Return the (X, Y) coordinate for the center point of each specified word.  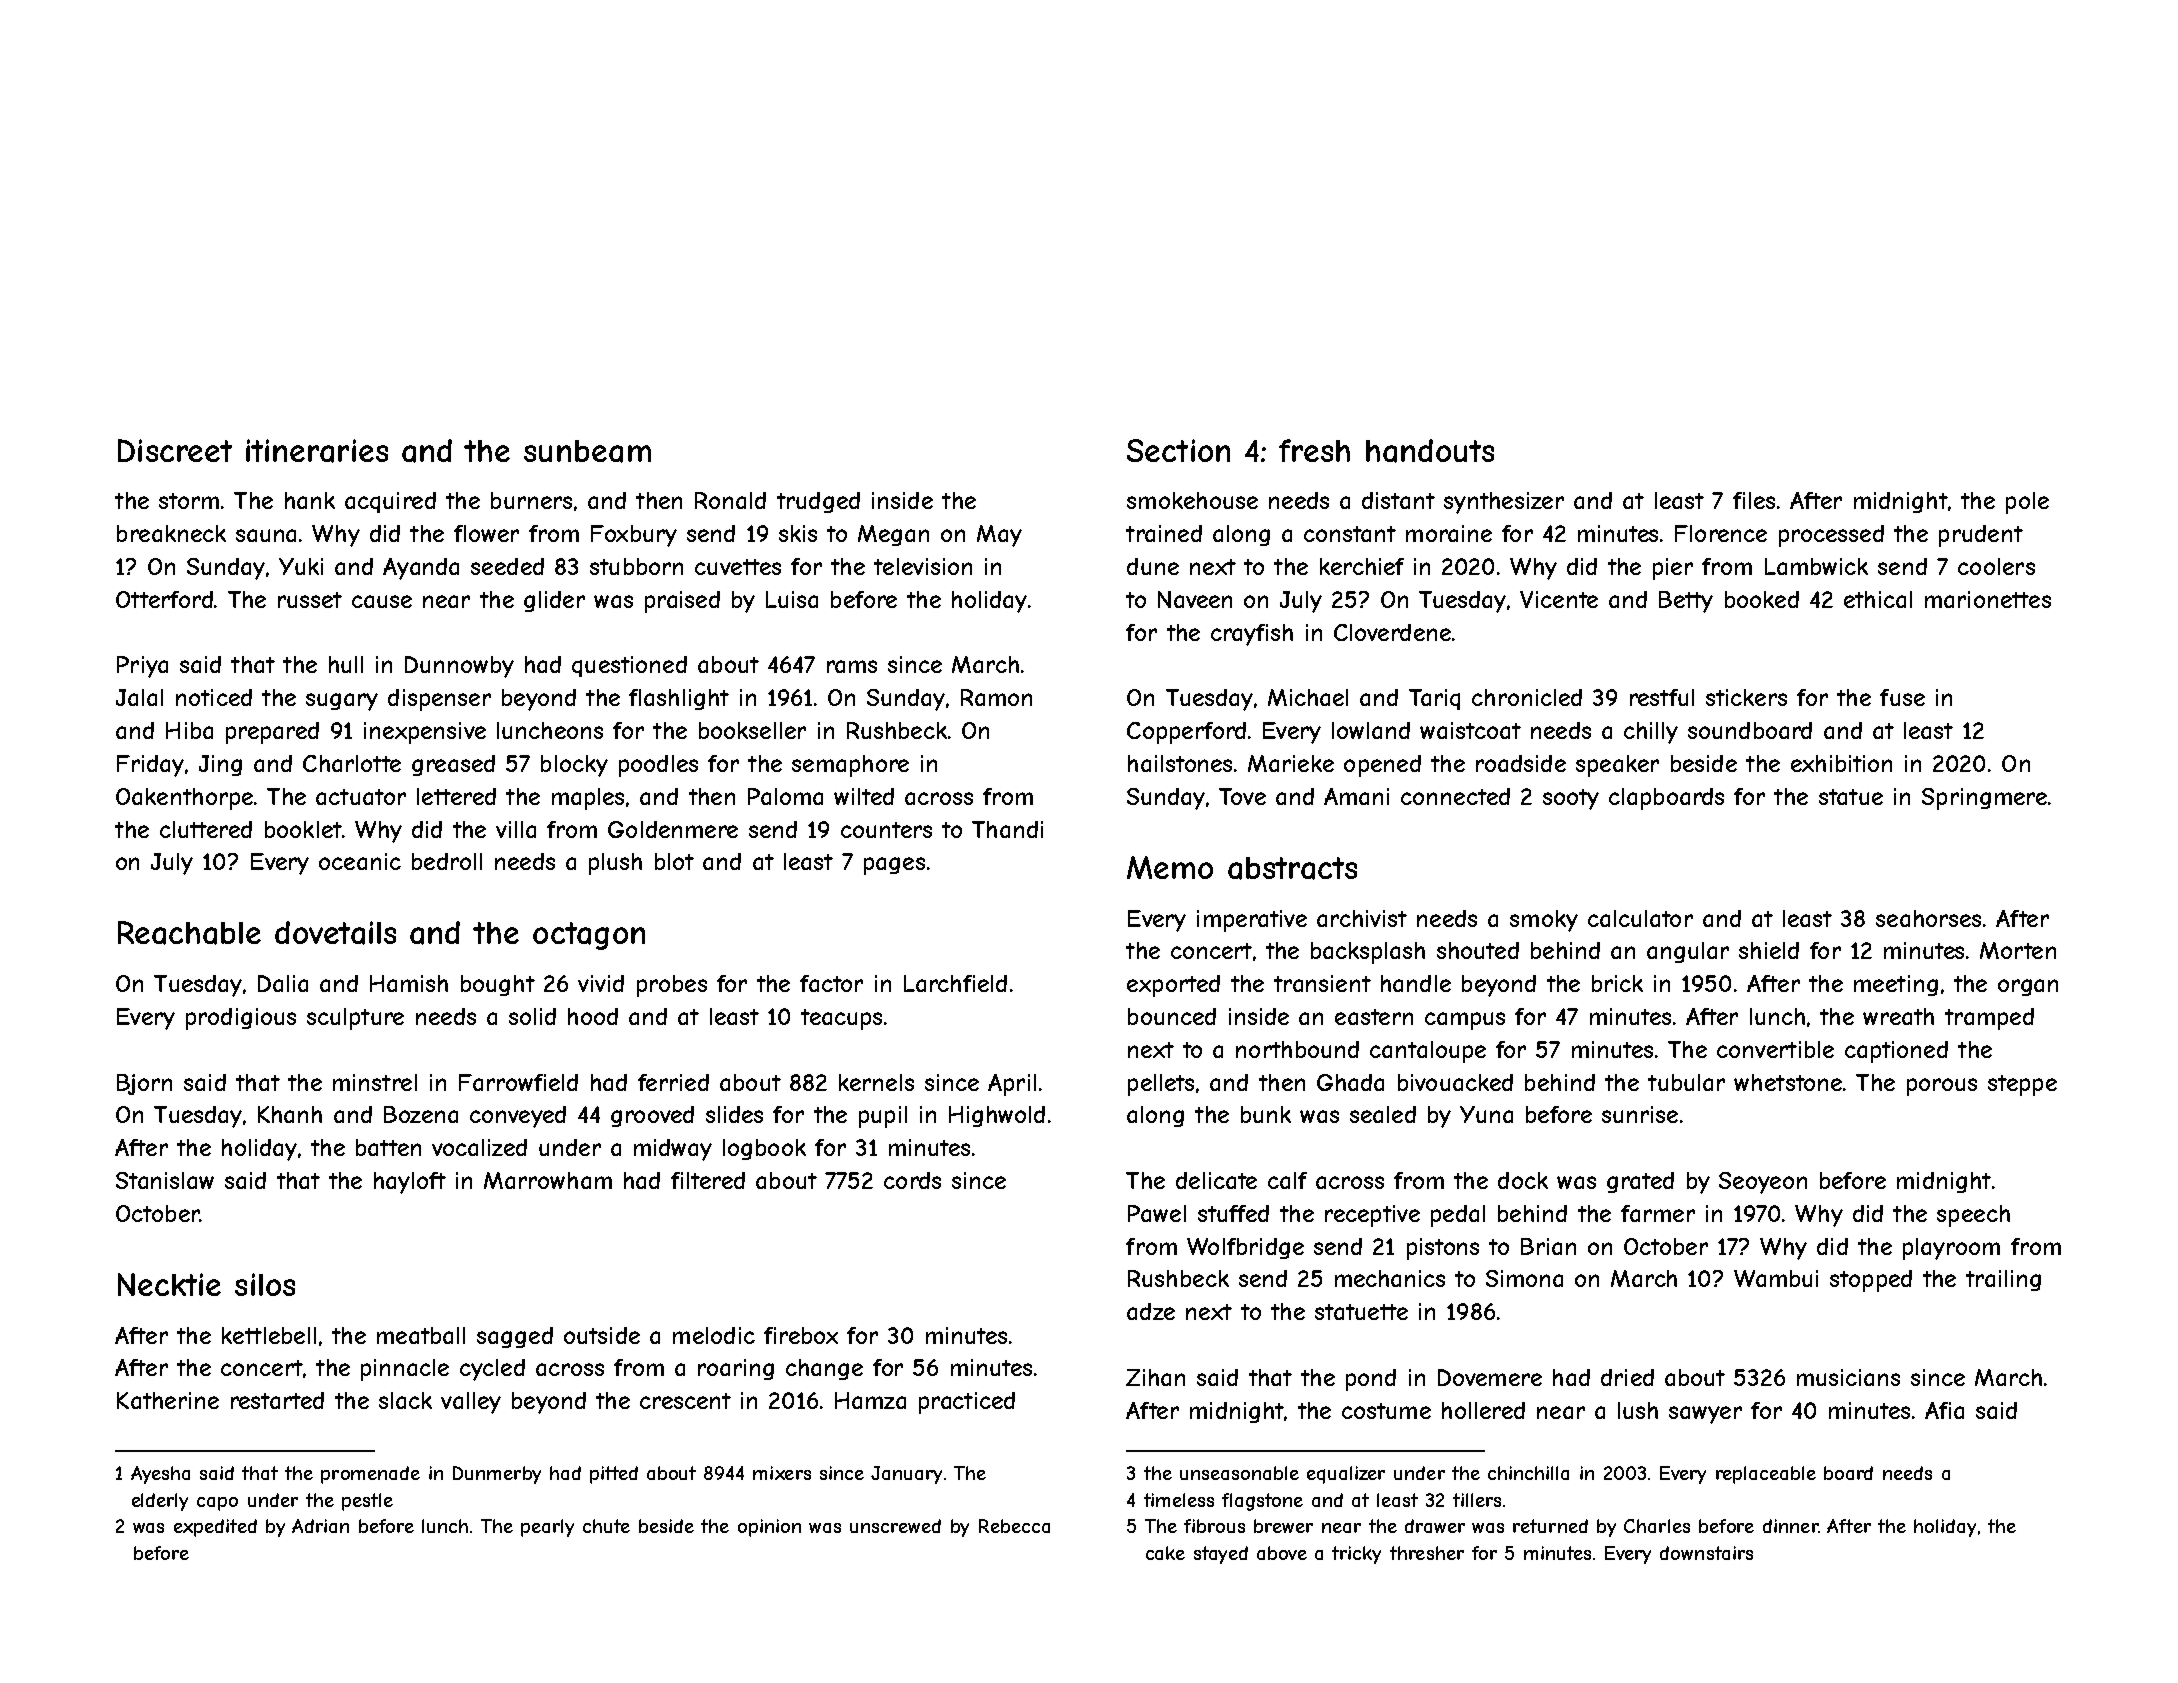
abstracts (1292, 868)
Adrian (320, 1526)
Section (1178, 450)
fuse (1902, 697)
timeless (1179, 1500)
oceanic (360, 861)
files (1754, 500)
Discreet (175, 450)
